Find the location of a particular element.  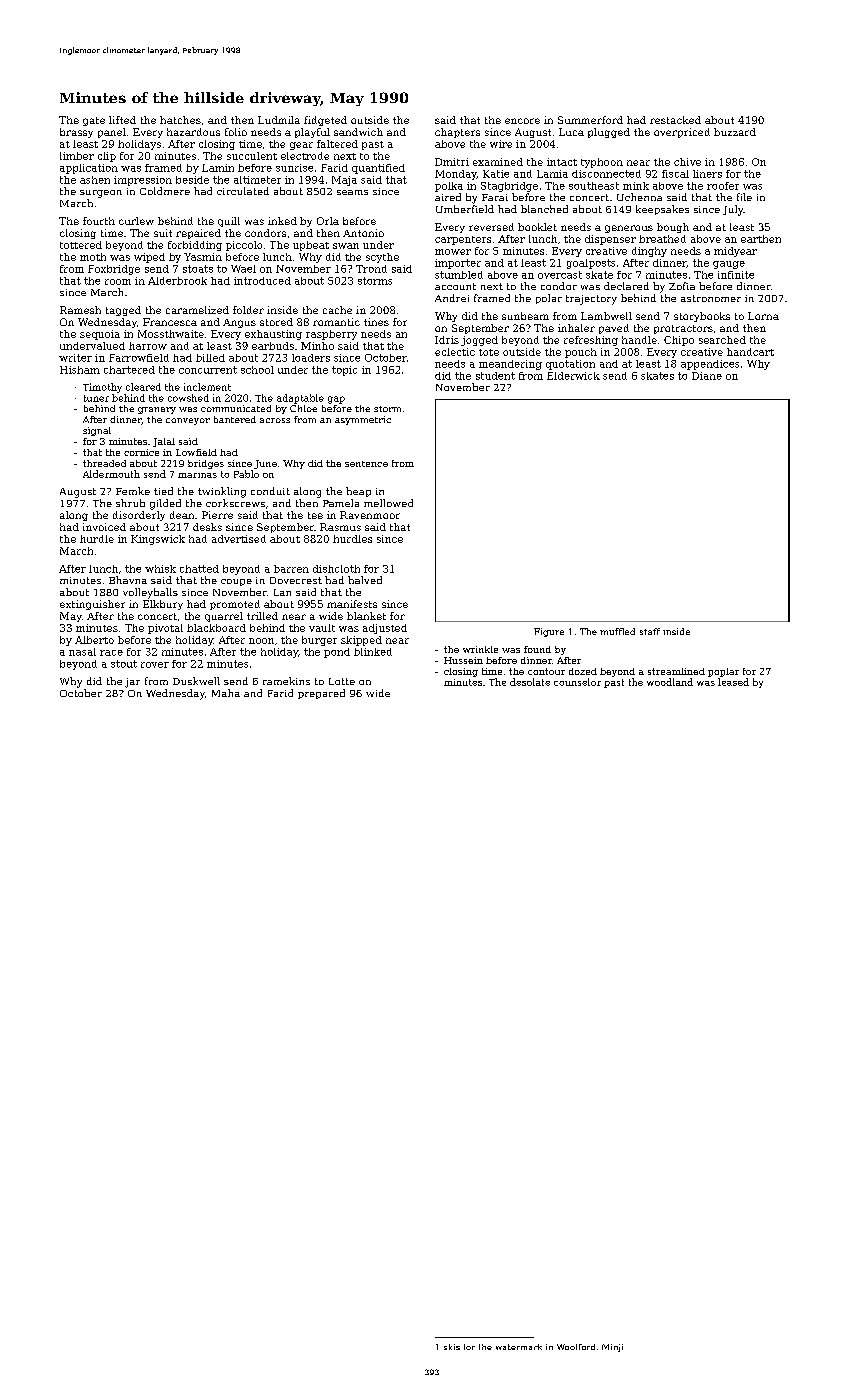

skis is located at coordinates (452, 1347).
